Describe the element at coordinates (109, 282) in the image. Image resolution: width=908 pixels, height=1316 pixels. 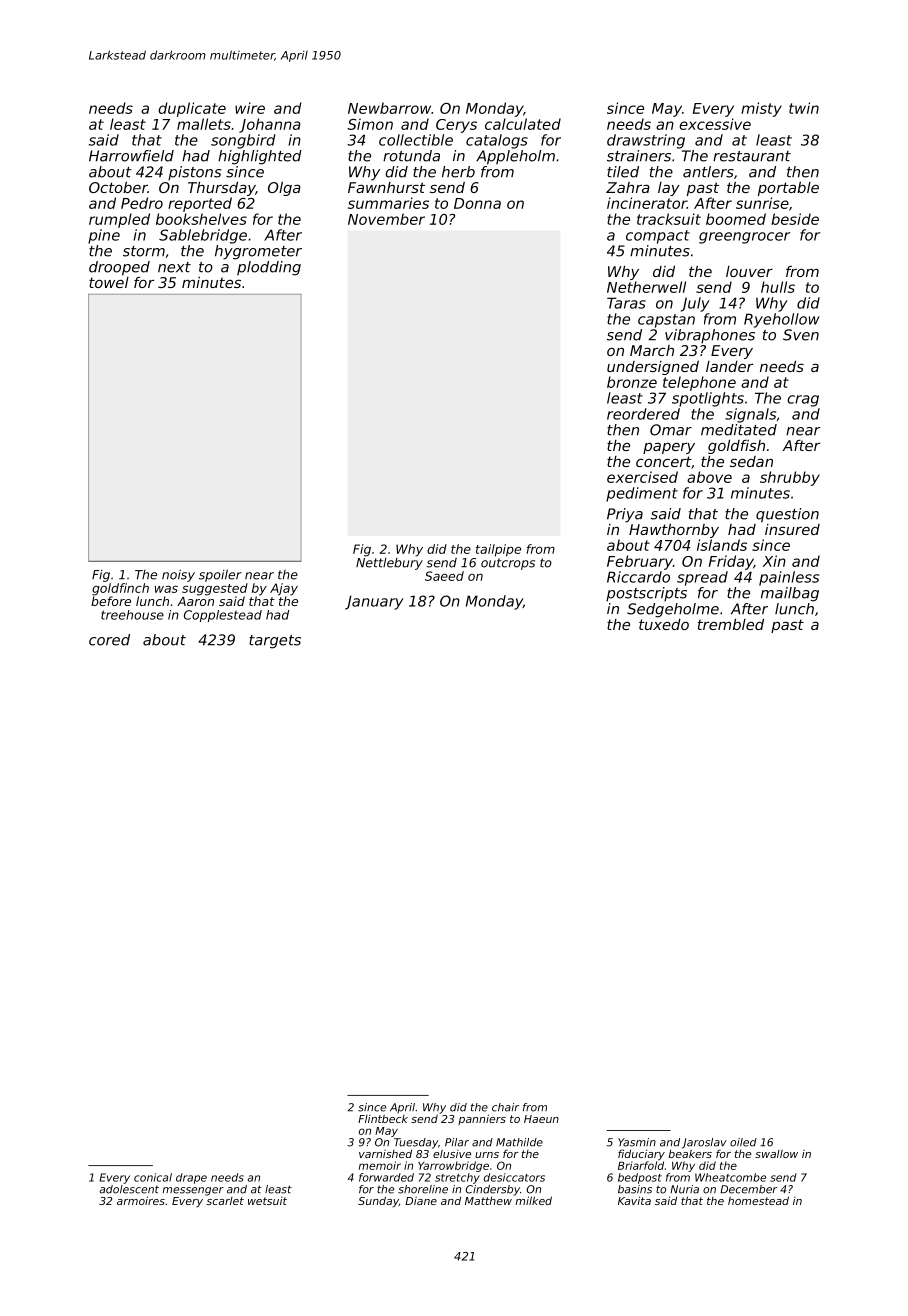
I see `towel` at that location.
